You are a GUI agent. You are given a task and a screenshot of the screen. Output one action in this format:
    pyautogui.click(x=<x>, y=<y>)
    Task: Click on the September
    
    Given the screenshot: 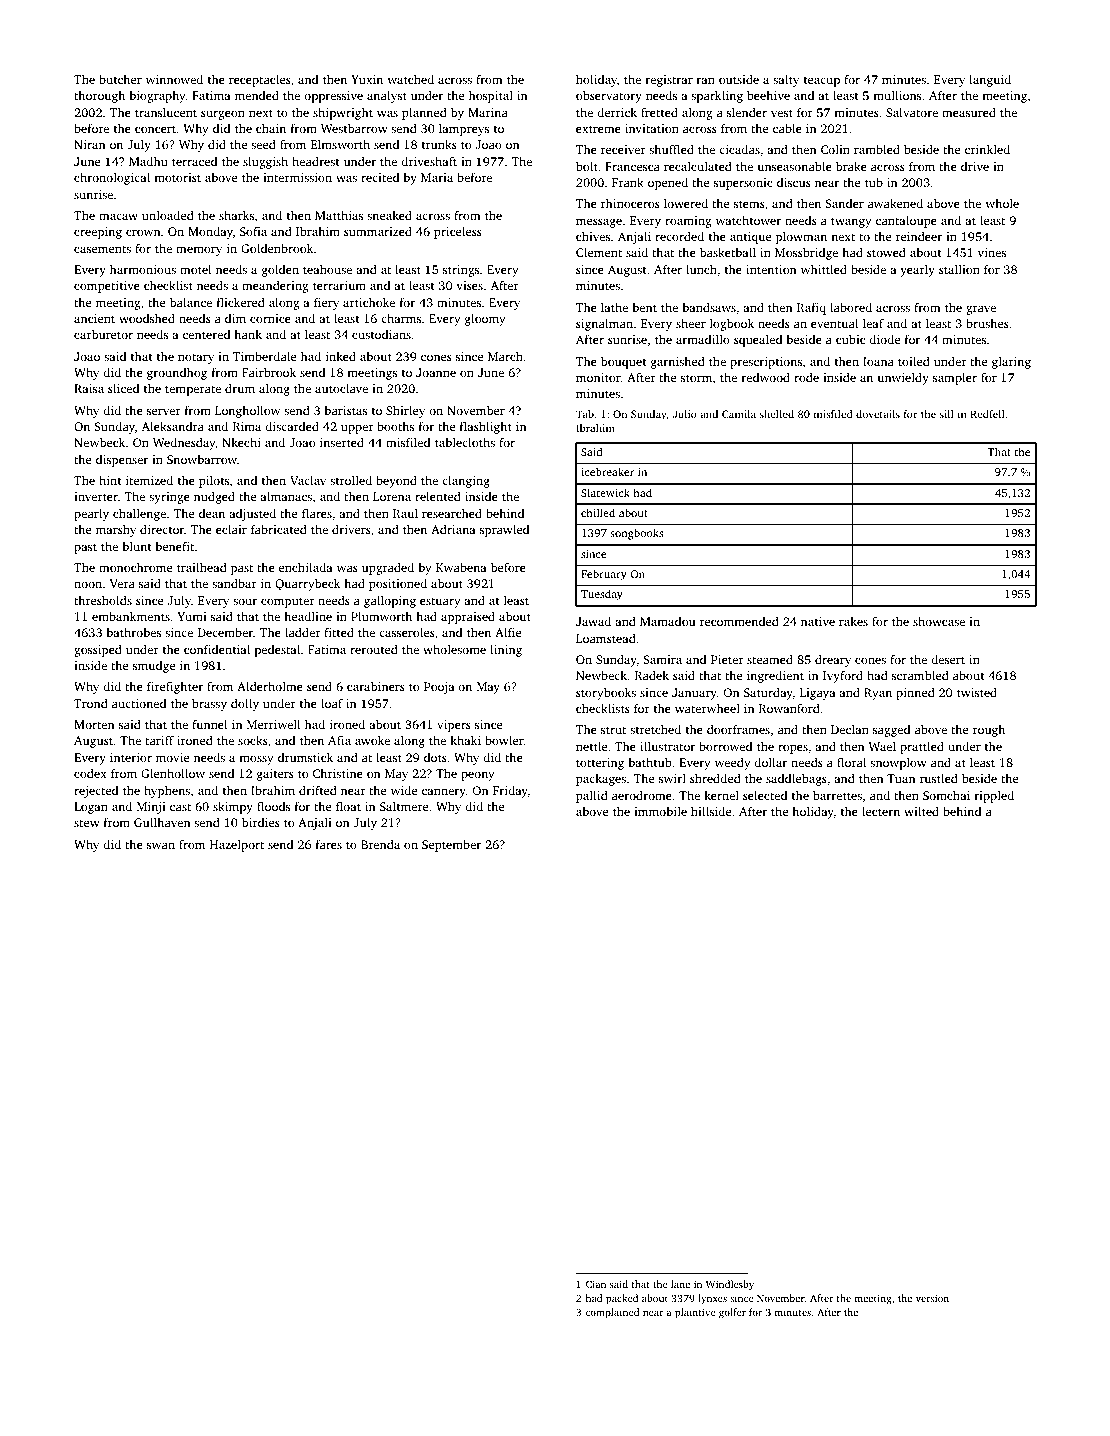 What is the action you would take?
    pyautogui.click(x=451, y=846)
